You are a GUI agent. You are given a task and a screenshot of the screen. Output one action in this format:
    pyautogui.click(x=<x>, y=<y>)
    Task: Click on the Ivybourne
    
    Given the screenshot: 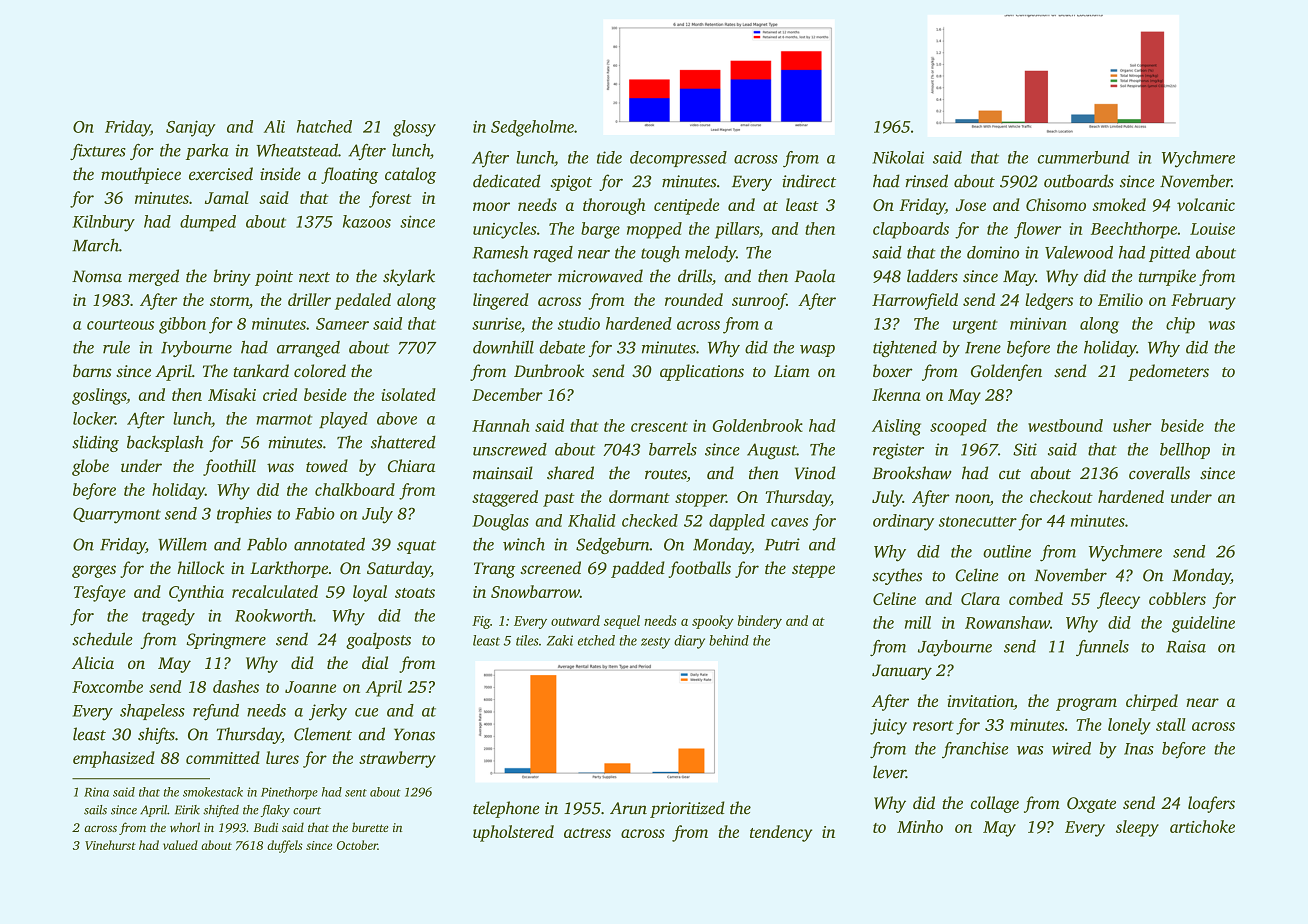 What is the action you would take?
    pyautogui.click(x=196, y=349)
